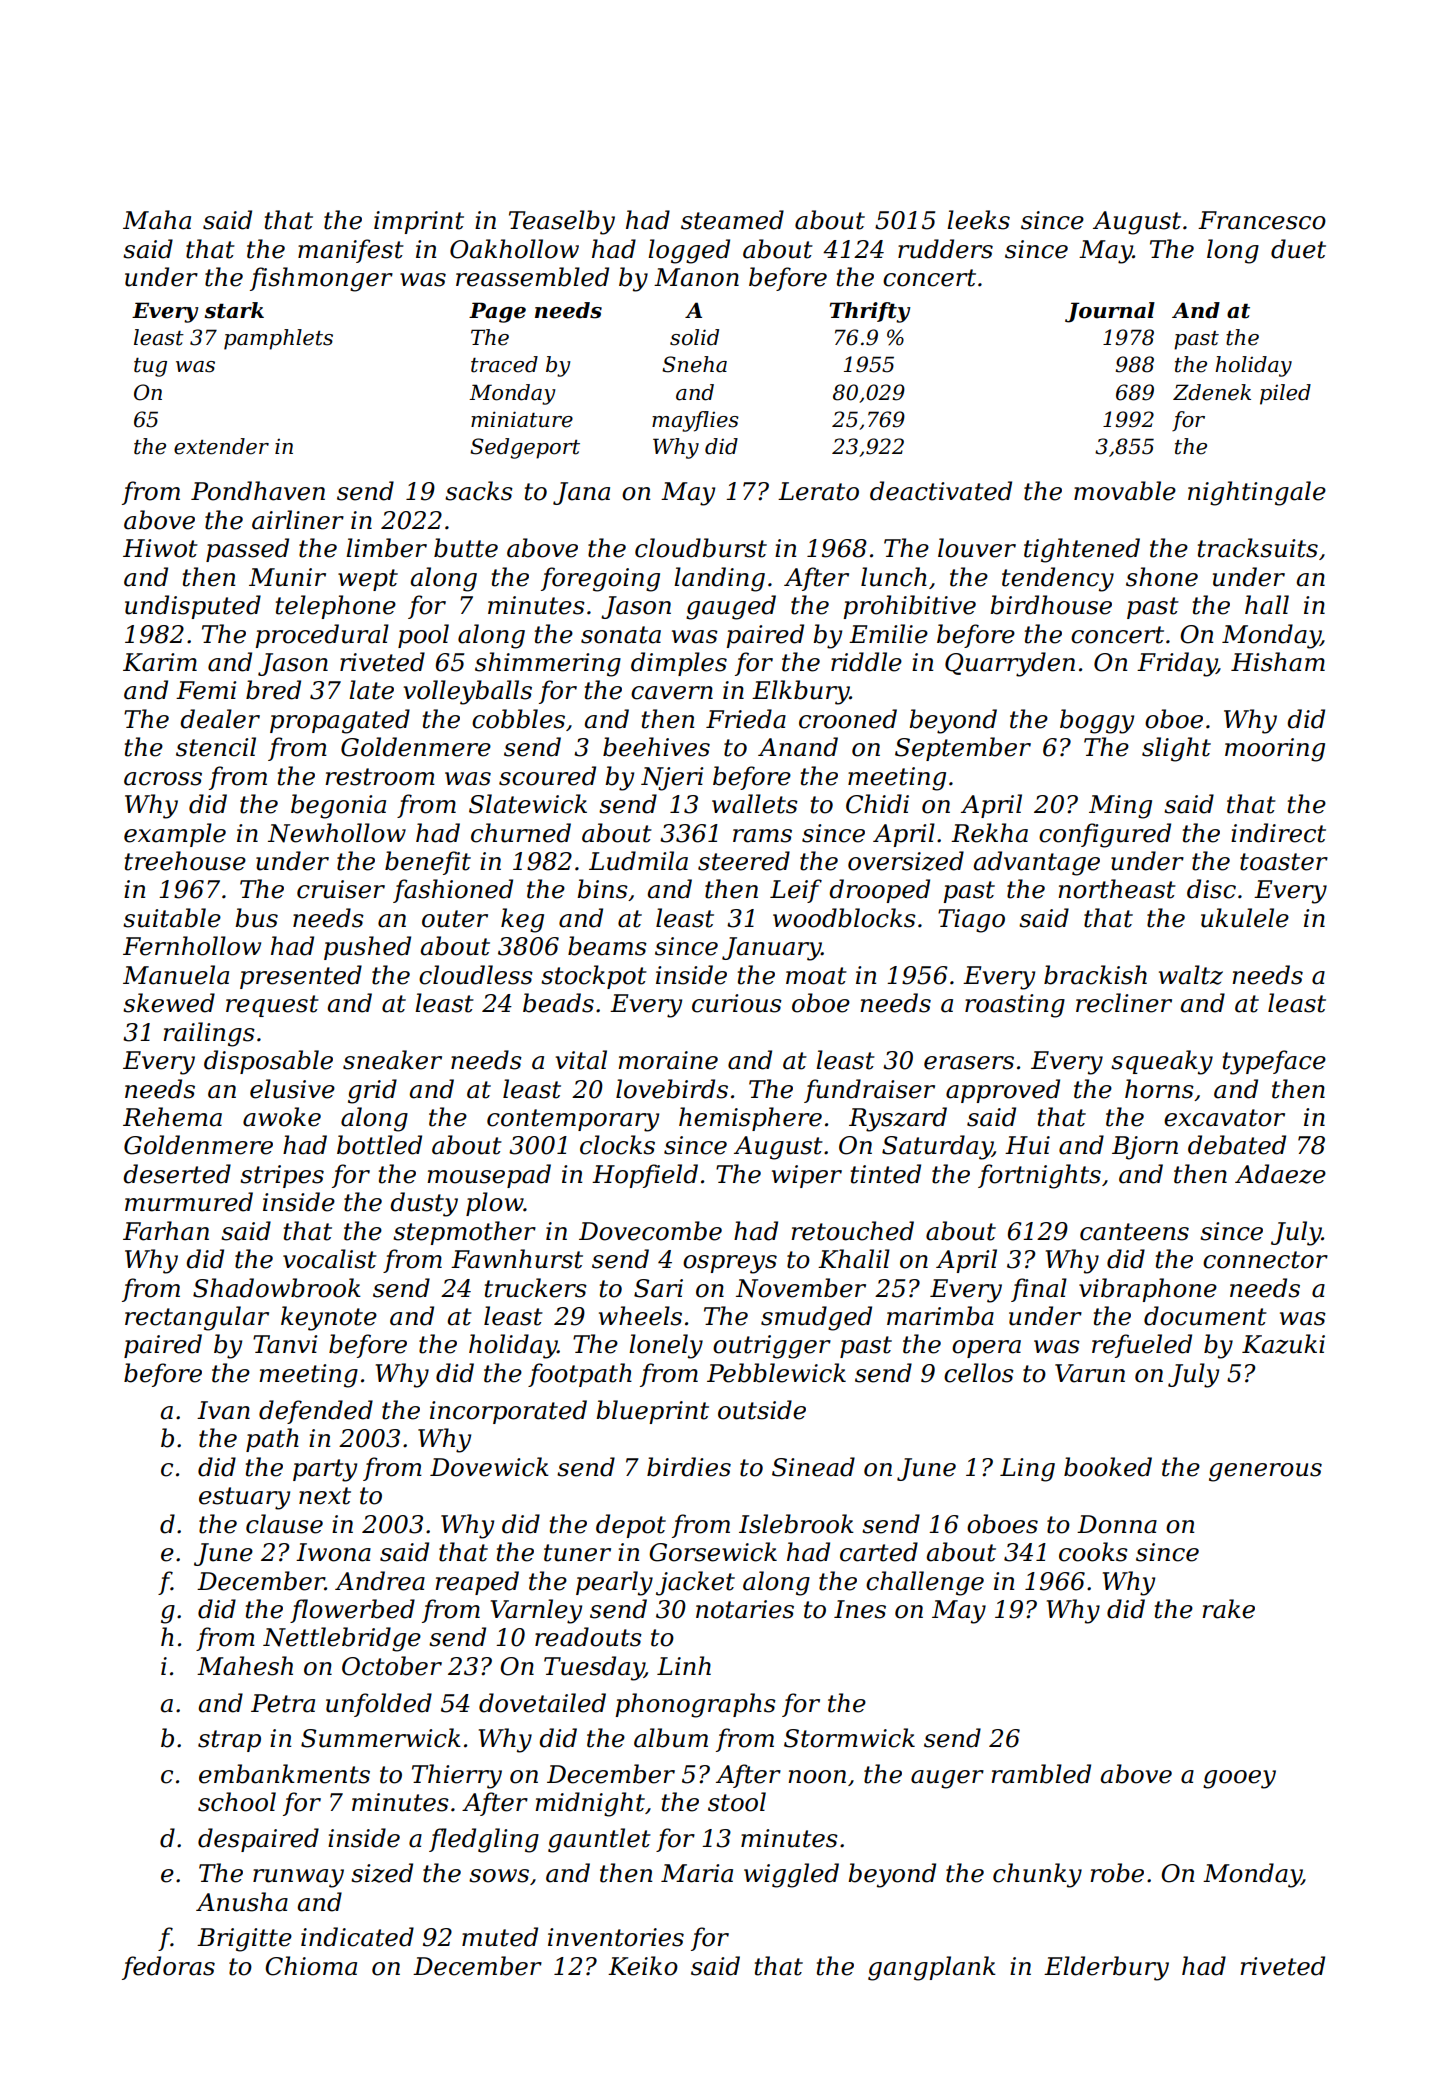  Describe the element at coordinates (877, 804) in the image. I see `Chidi` at that location.
